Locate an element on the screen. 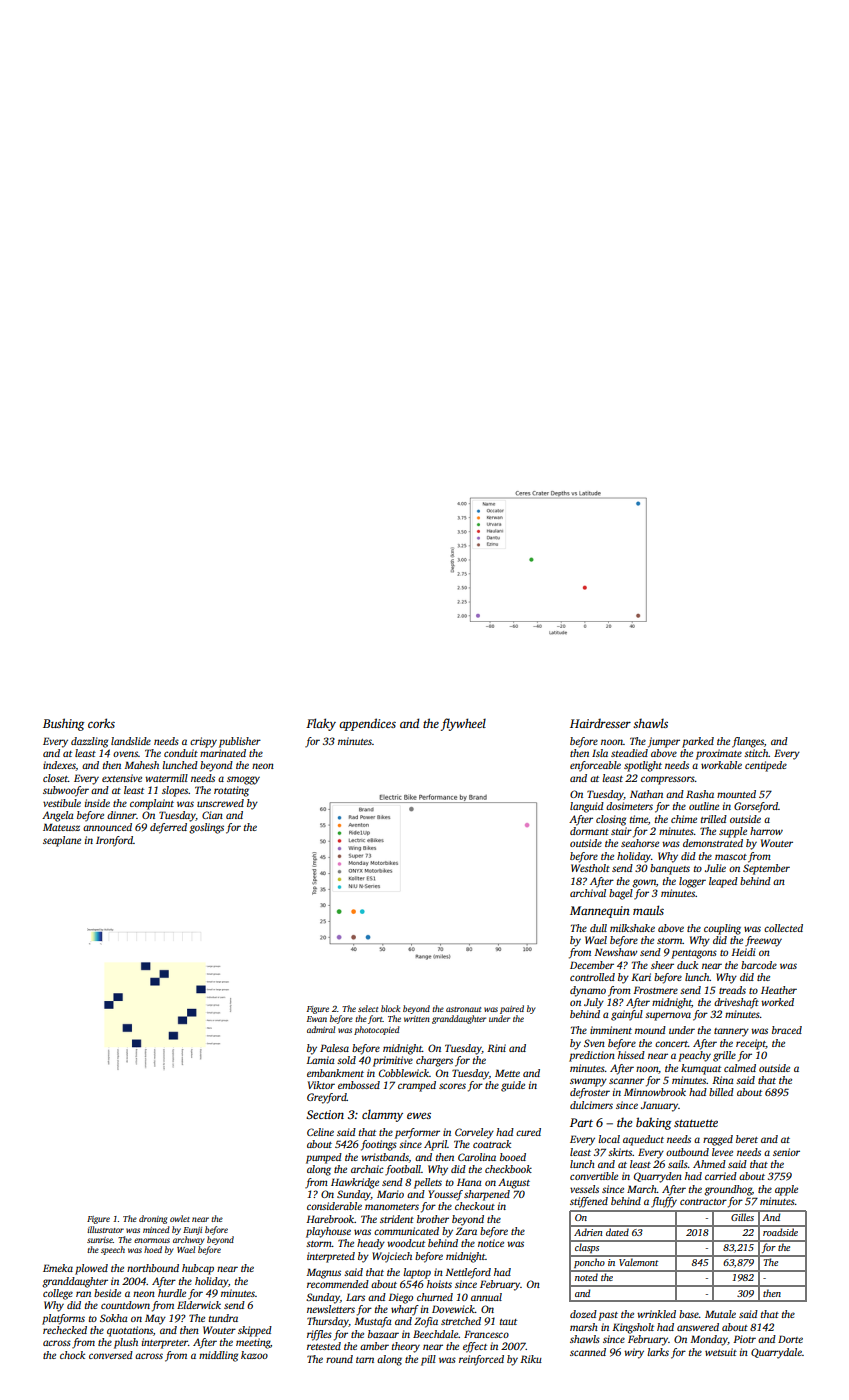  illustrator is located at coordinates (105, 1229).
